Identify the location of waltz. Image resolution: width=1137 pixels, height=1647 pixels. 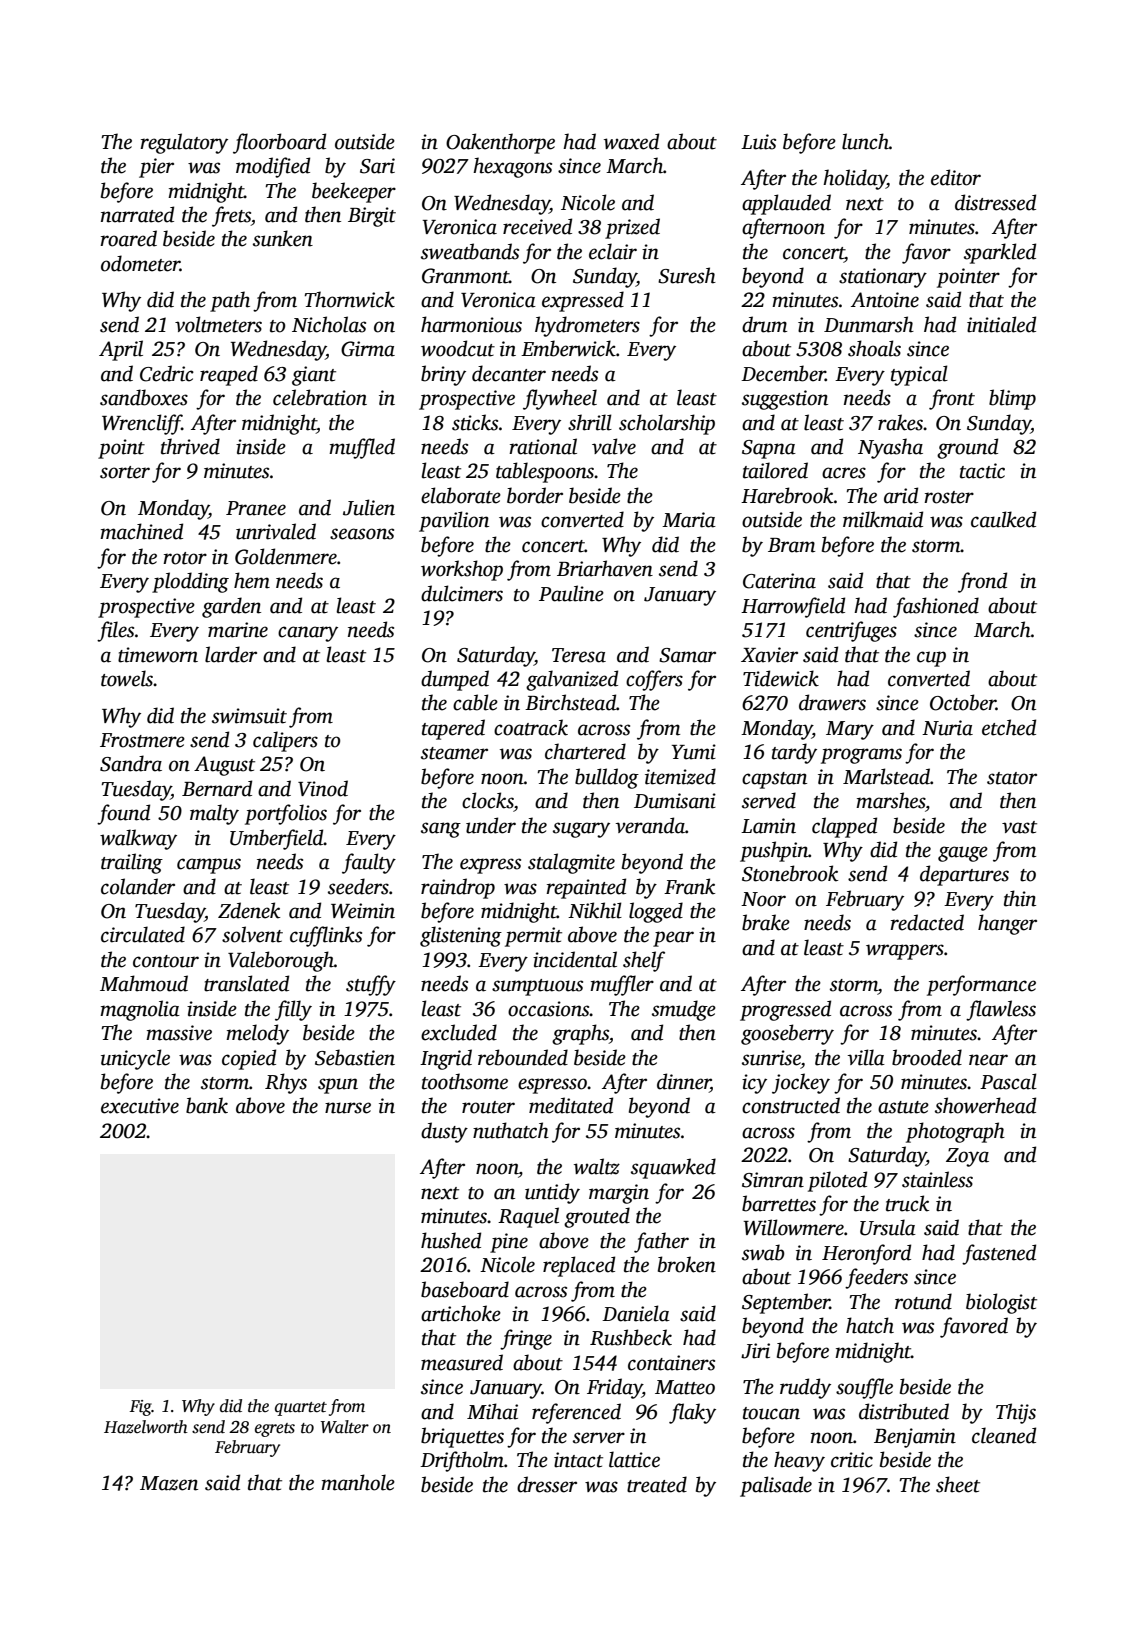
(597, 1166).
